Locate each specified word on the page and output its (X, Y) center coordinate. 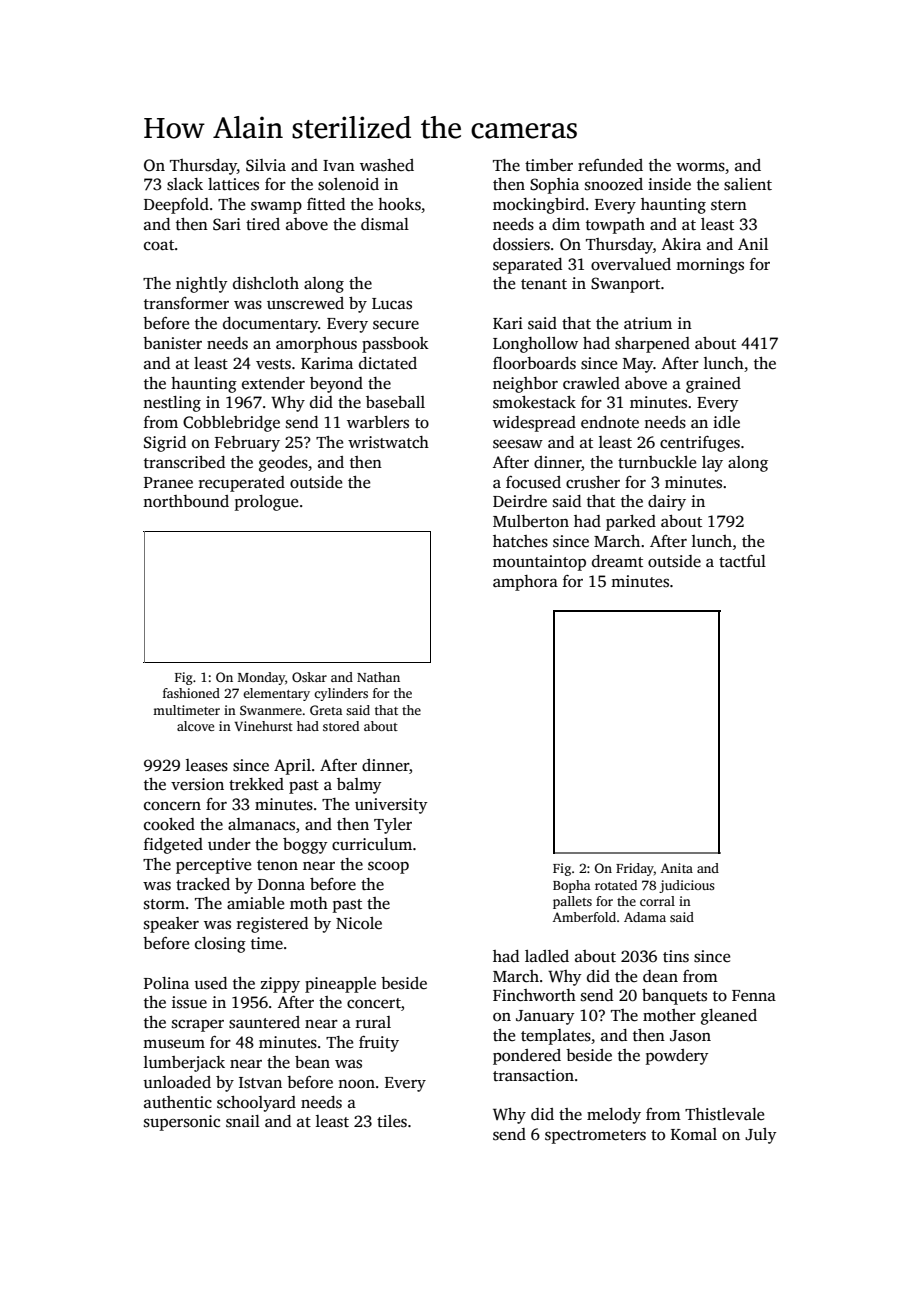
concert (374, 1003)
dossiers (521, 244)
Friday (635, 869)
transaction (533, 1075)
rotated (616, 885)
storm (164, 904)
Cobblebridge (231, 424)
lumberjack (184, 1064)
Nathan (378, 677)
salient (748, 184)
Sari (227, 224)
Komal (694, 1134)
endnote (610, 422)
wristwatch (388, 442)
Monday (261, 678)
